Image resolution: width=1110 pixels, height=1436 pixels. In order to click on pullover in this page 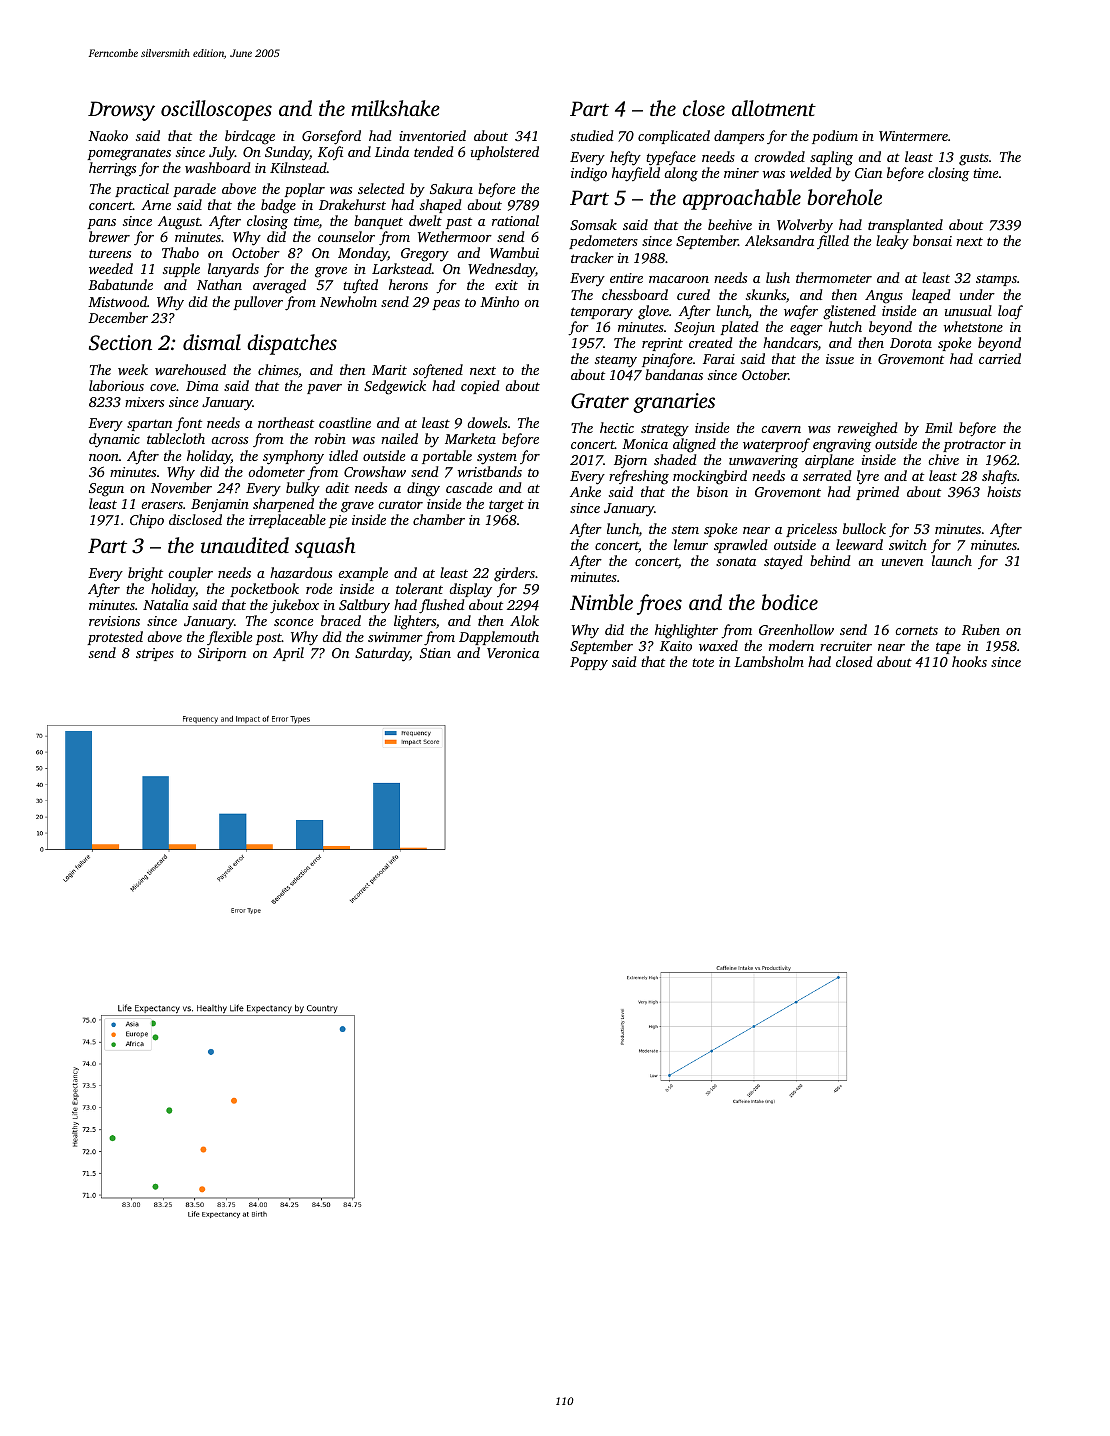, I will do `click(258, 303)`.
